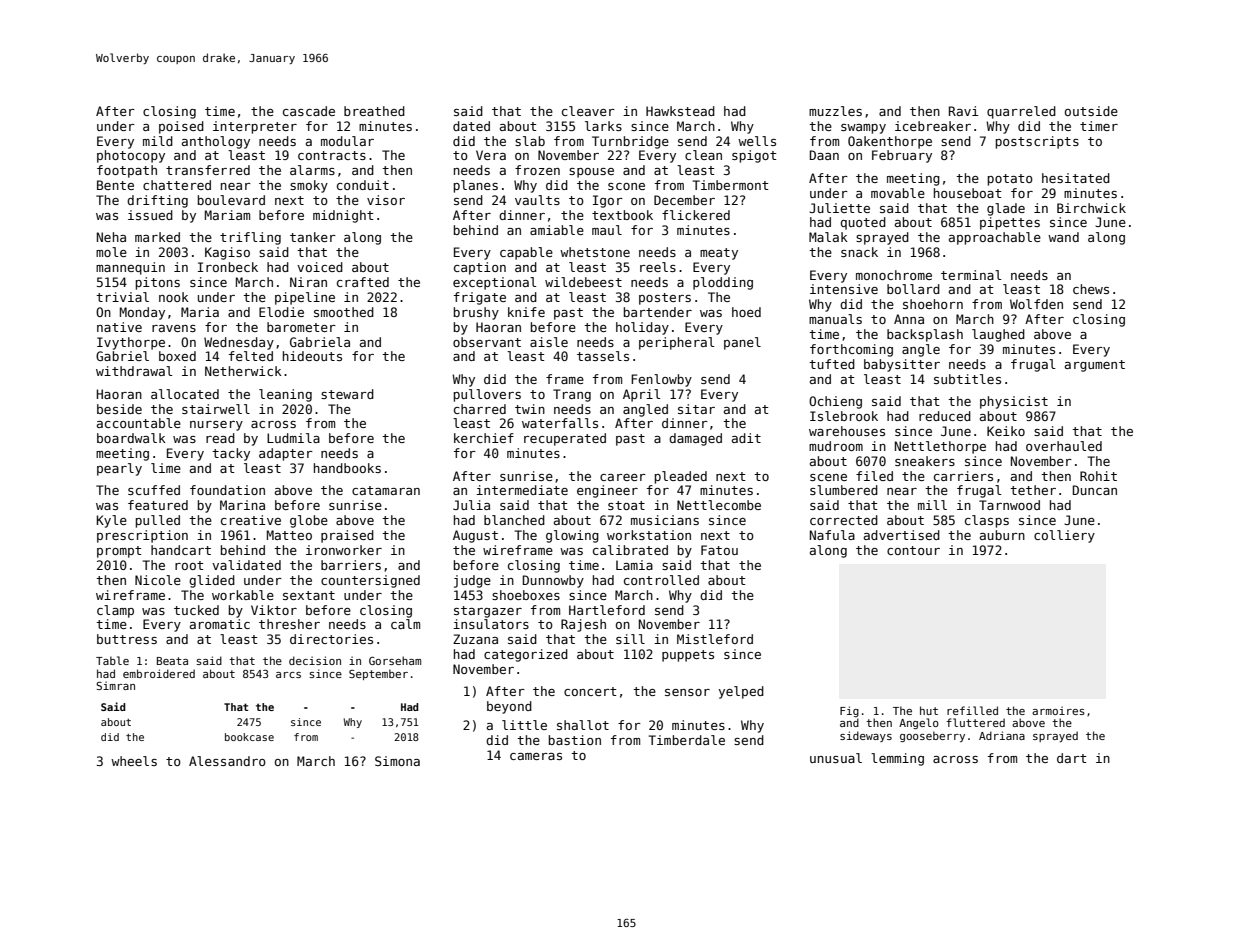 Image resolution: width=1233 pixels, height=952 pixels. I want to click on Ochieng, so click(835, 402).
